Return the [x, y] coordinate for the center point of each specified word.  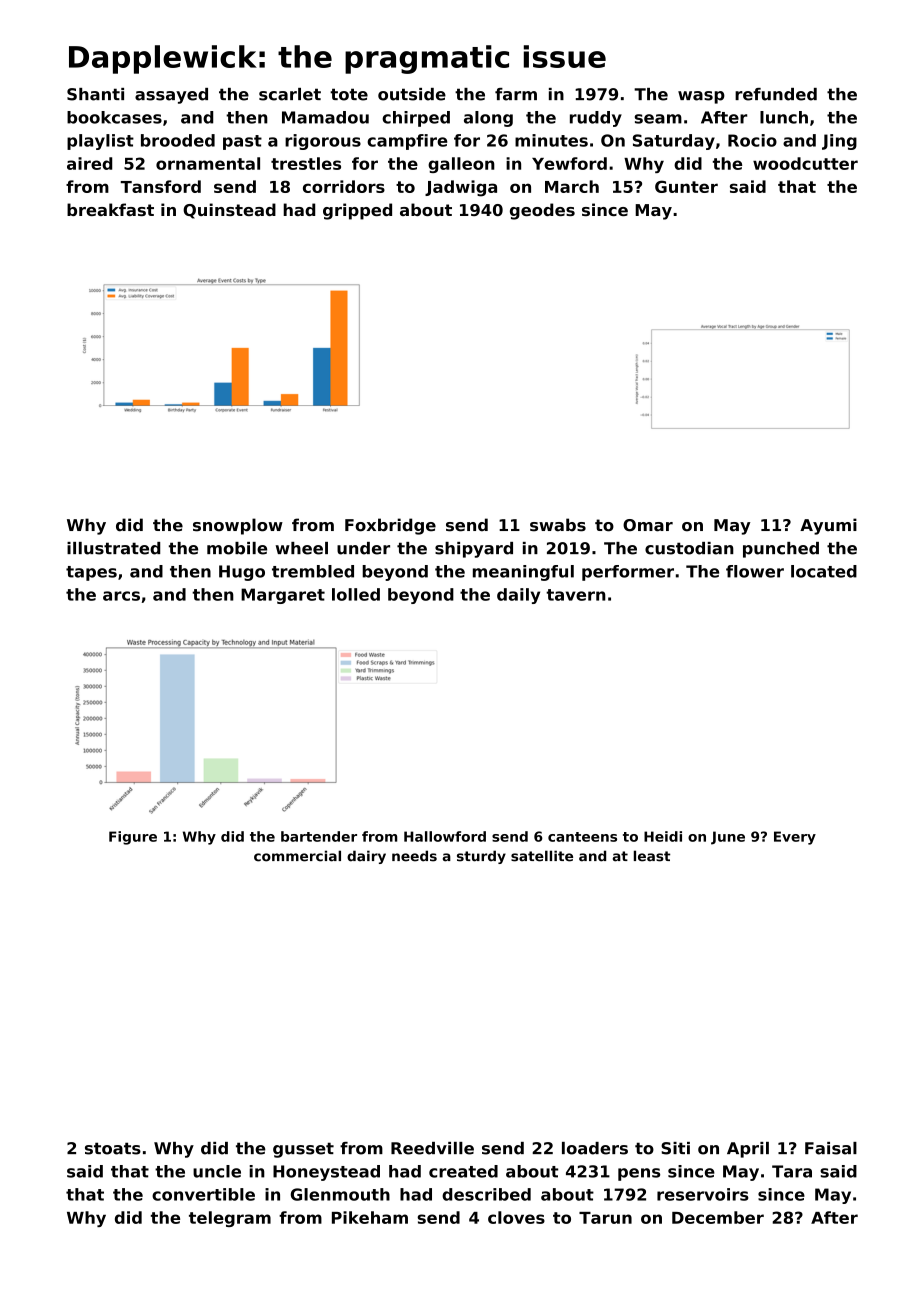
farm [516, 94]
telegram [230, 1219]
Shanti [95, 94]
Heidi [663, 836]
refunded [776, 94]
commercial [297, 856]
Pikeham [370, 1217]
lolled [356, 594]
